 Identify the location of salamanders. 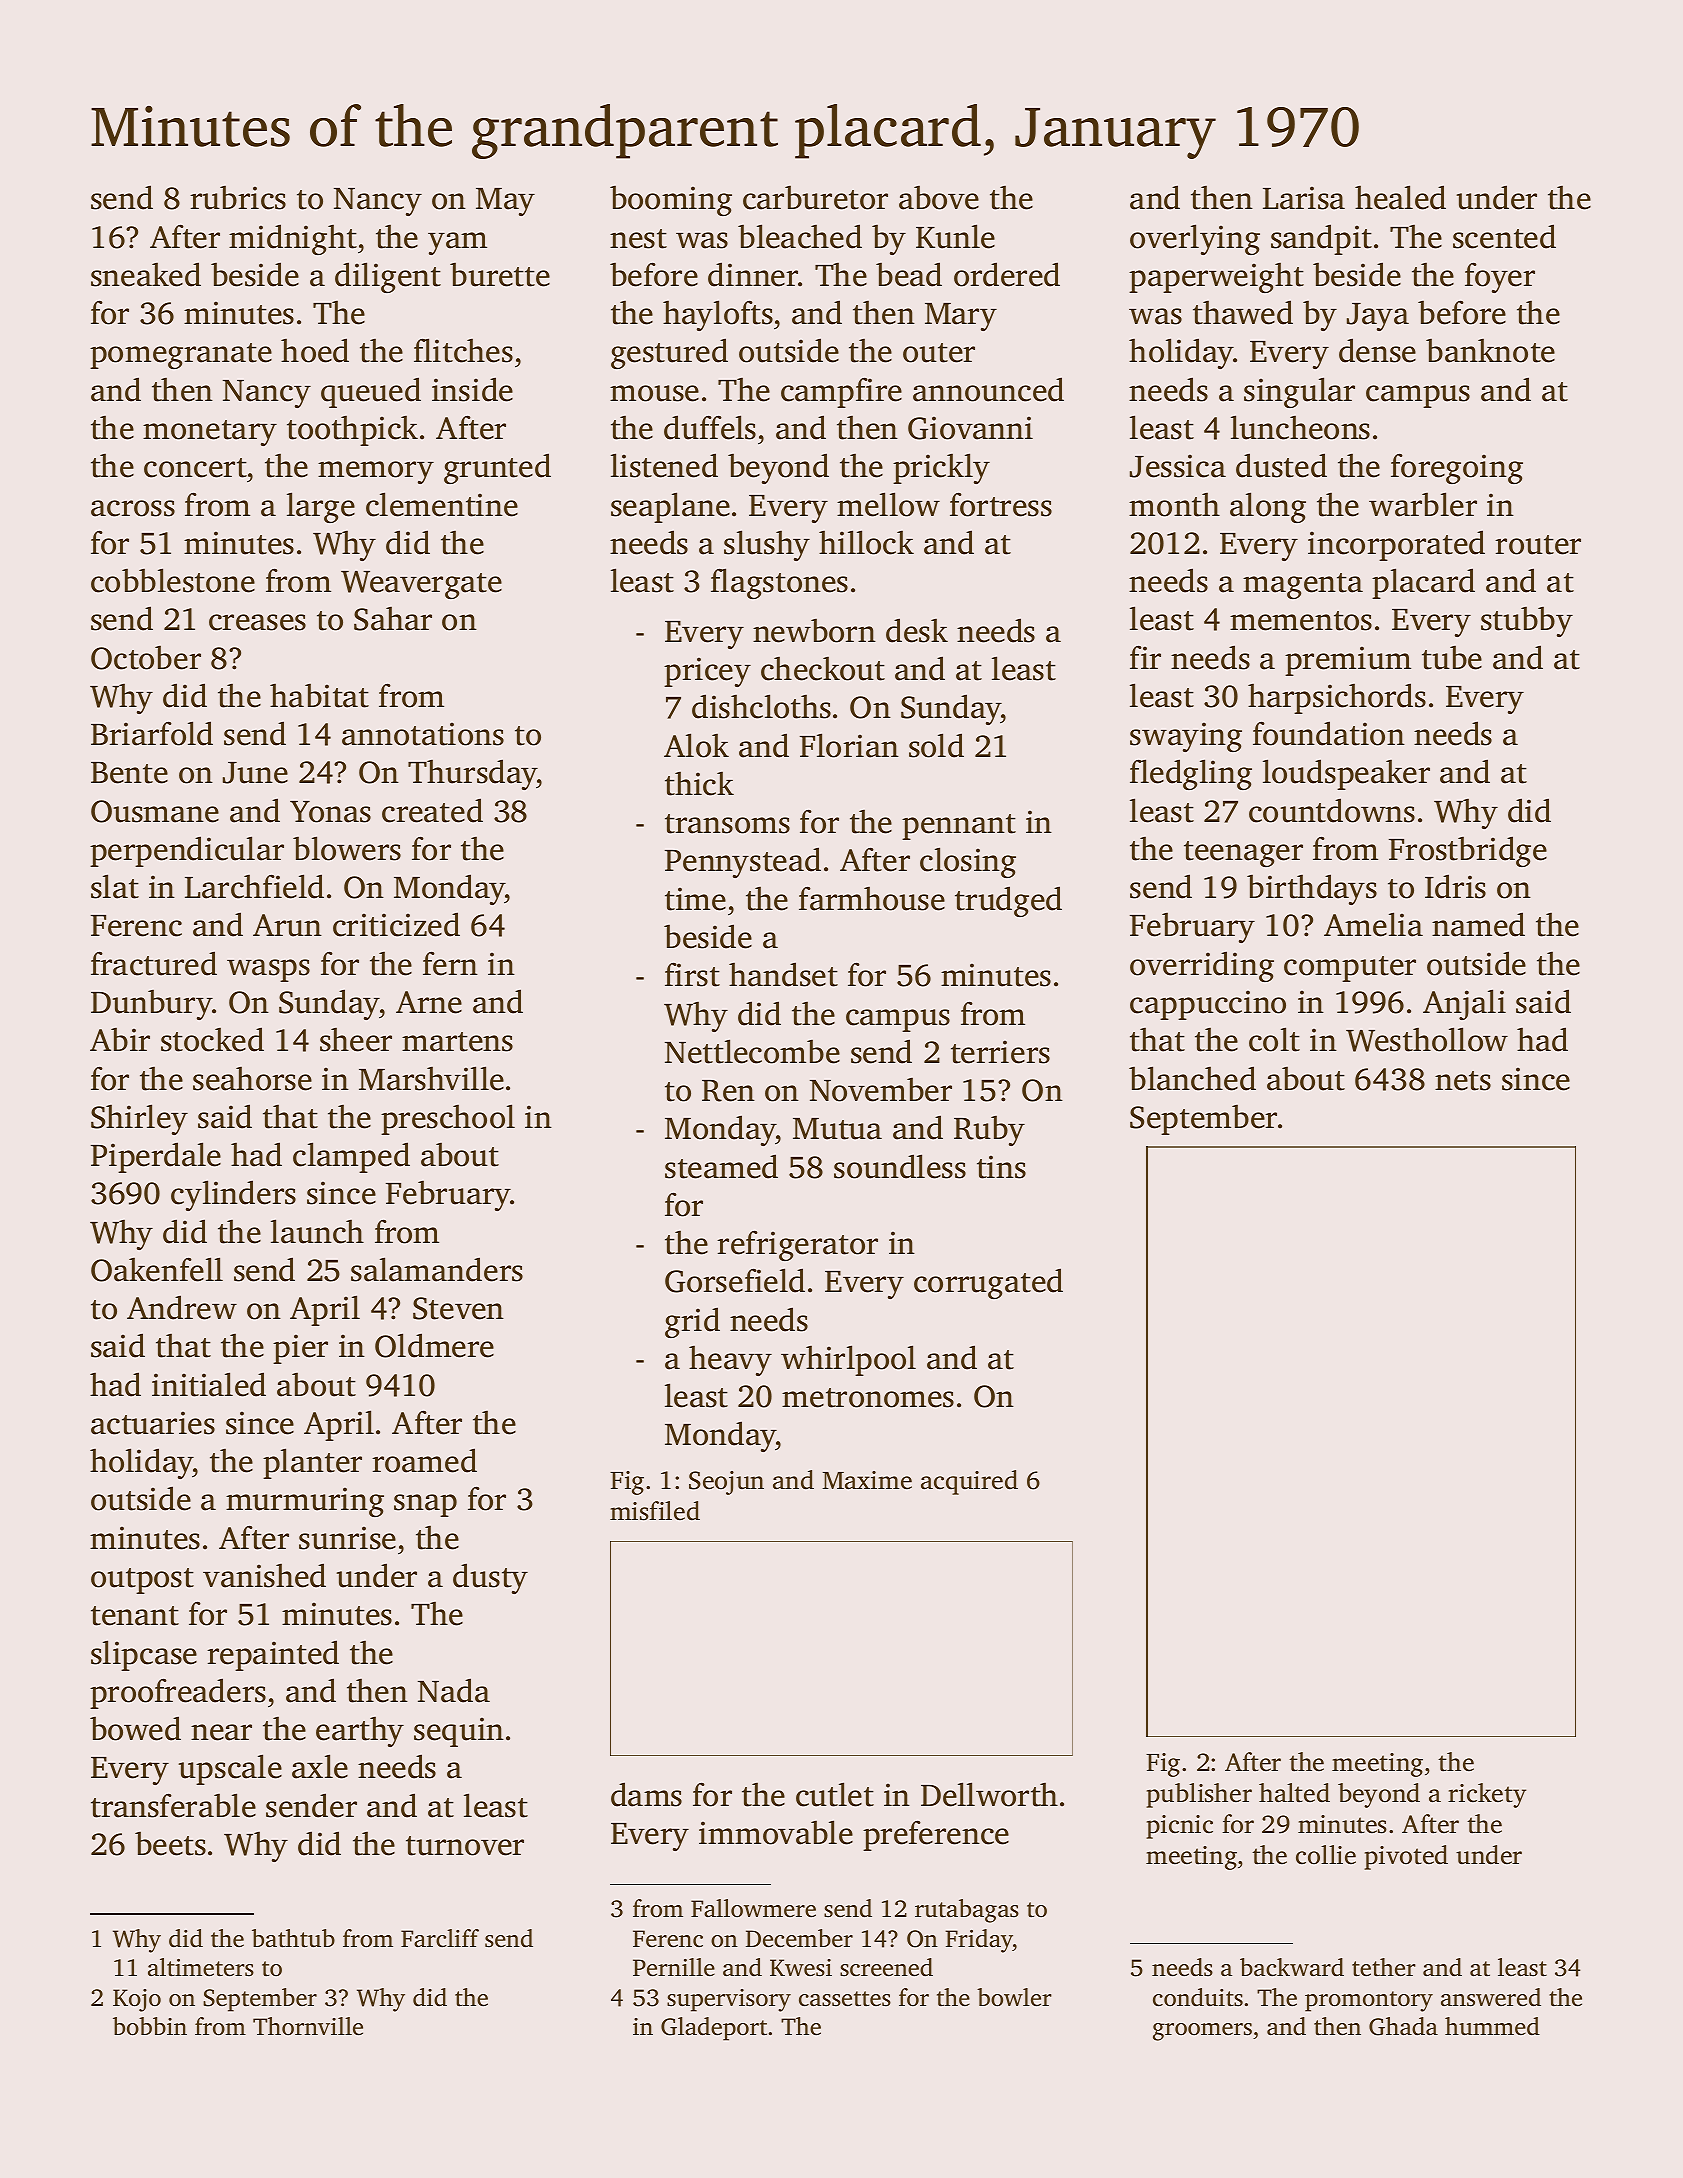
(437, 1269).
